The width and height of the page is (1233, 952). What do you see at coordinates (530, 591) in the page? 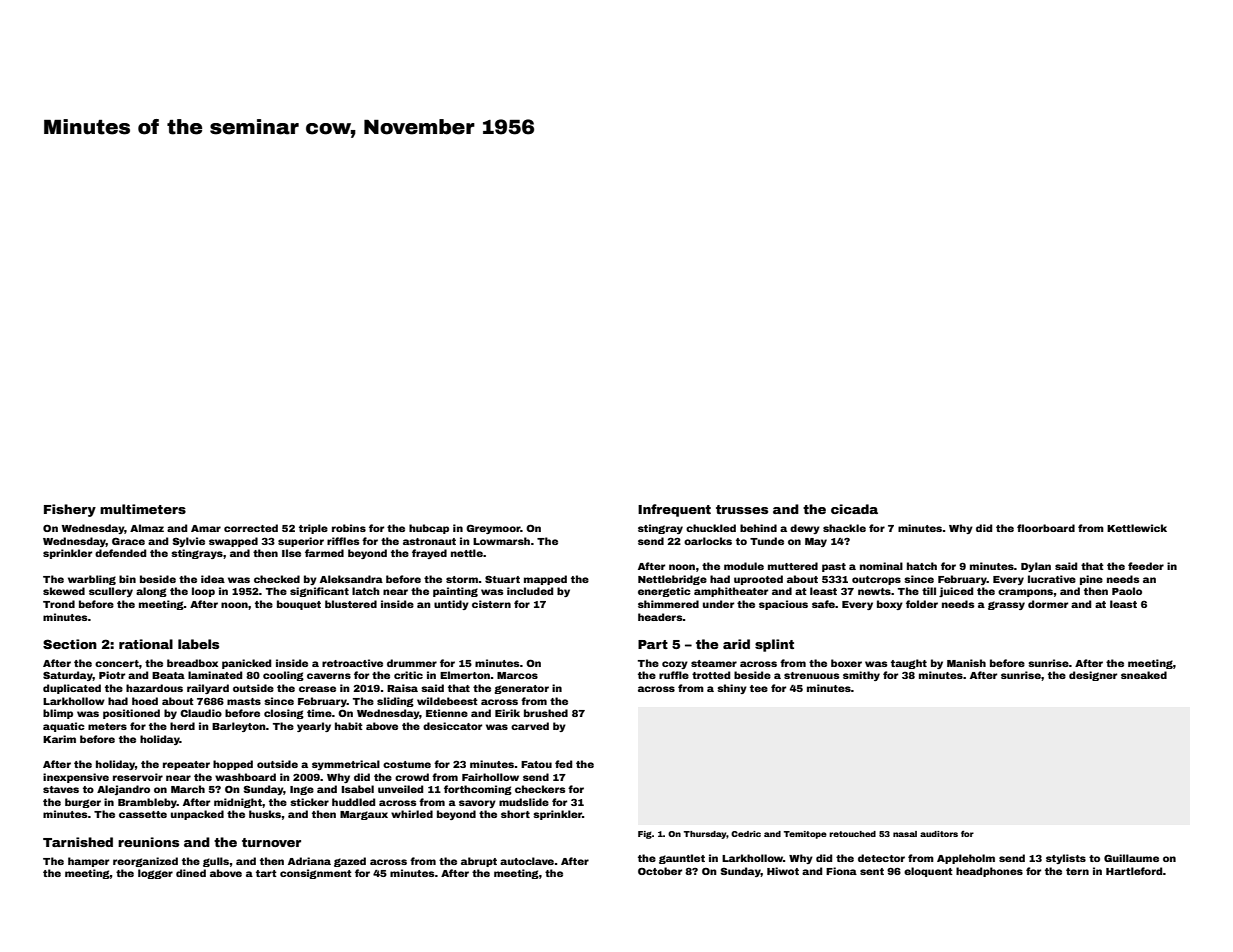
I see `included` at bounding box center [530, 591].
